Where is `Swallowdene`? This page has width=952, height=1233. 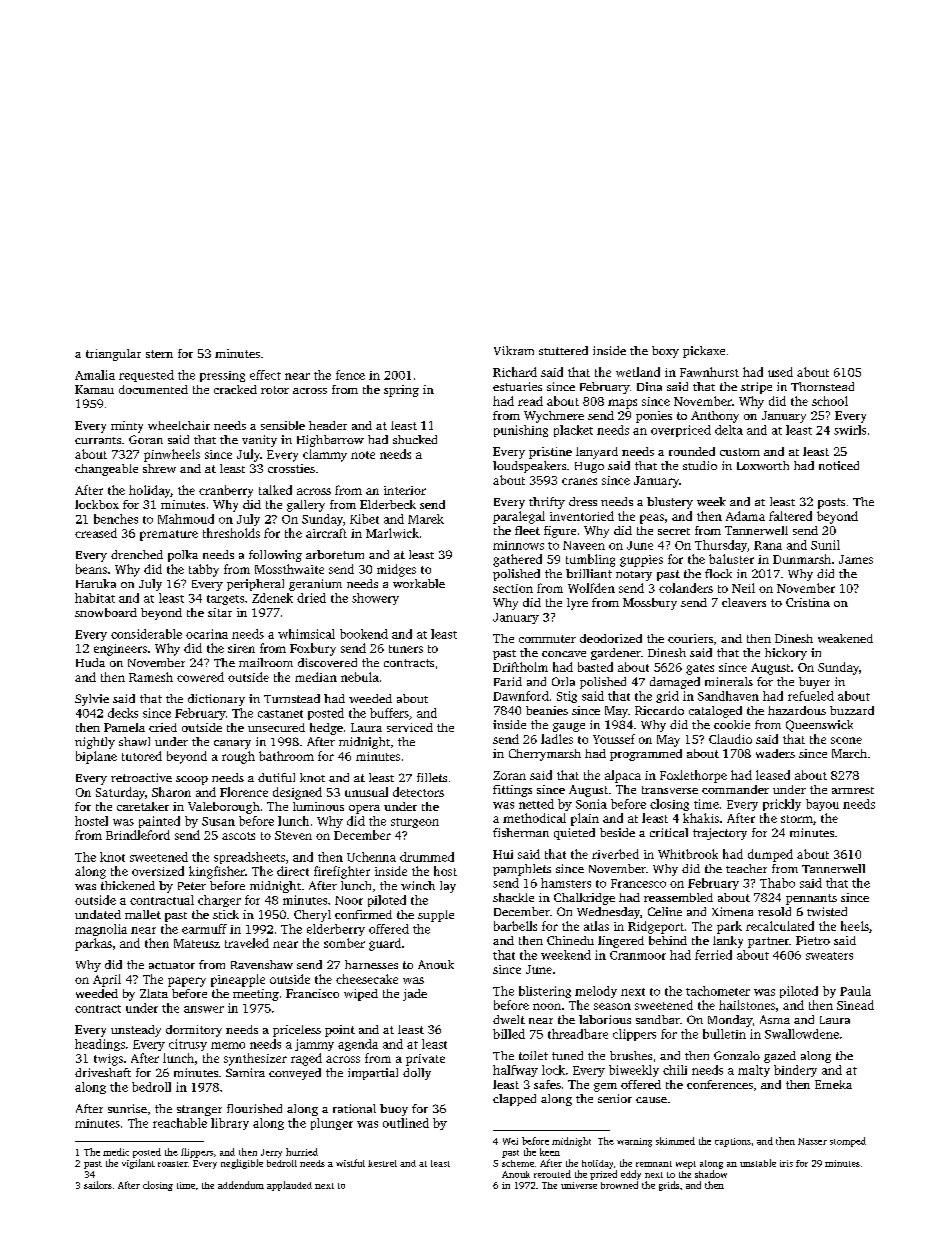 Swallowdene is located at coordinates (802, 1034).
